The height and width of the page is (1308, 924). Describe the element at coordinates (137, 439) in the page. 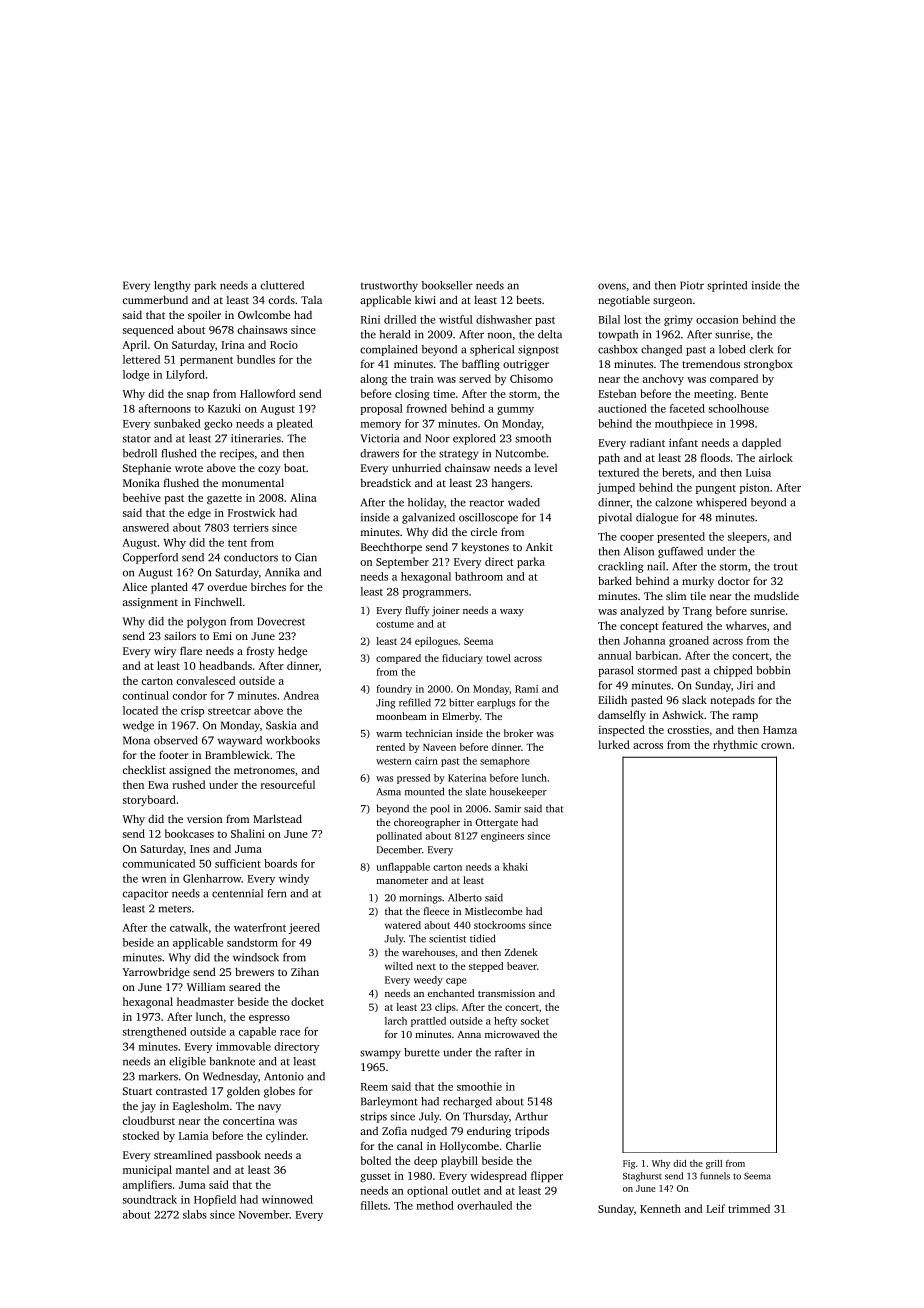

I see `stator` at that location.
